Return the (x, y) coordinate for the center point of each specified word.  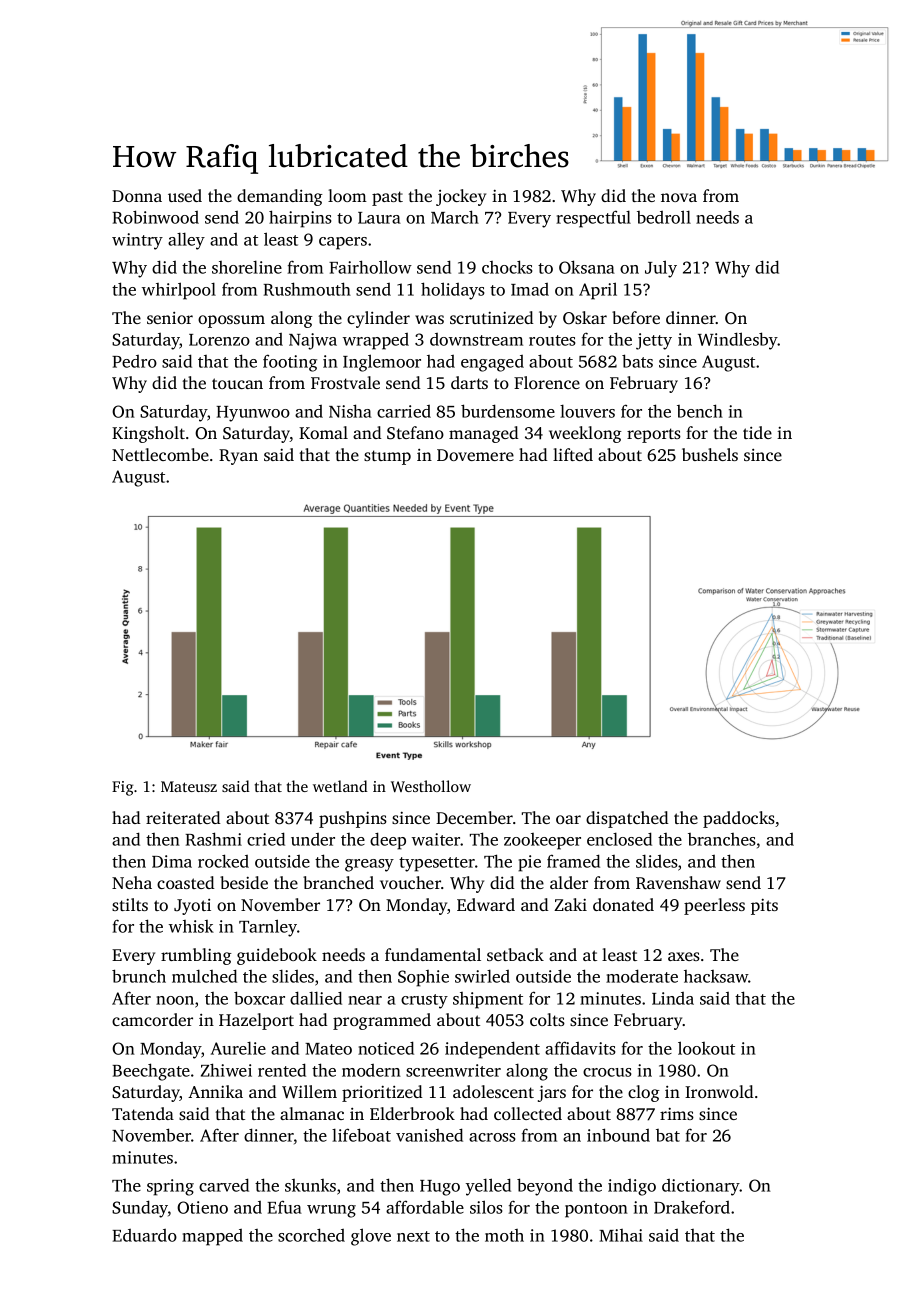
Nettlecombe (160, 454)
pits (764, 907)
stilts (130, 904)
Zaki (570, 904)
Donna (137, 196)
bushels (710, 454)
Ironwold (719, 1091)
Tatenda (143, 1113)
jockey (461, 197)
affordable (425, 1207)
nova (679, 197)
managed (484, 434)
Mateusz (189, 786)
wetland (340, 786)
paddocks (739, 819)
